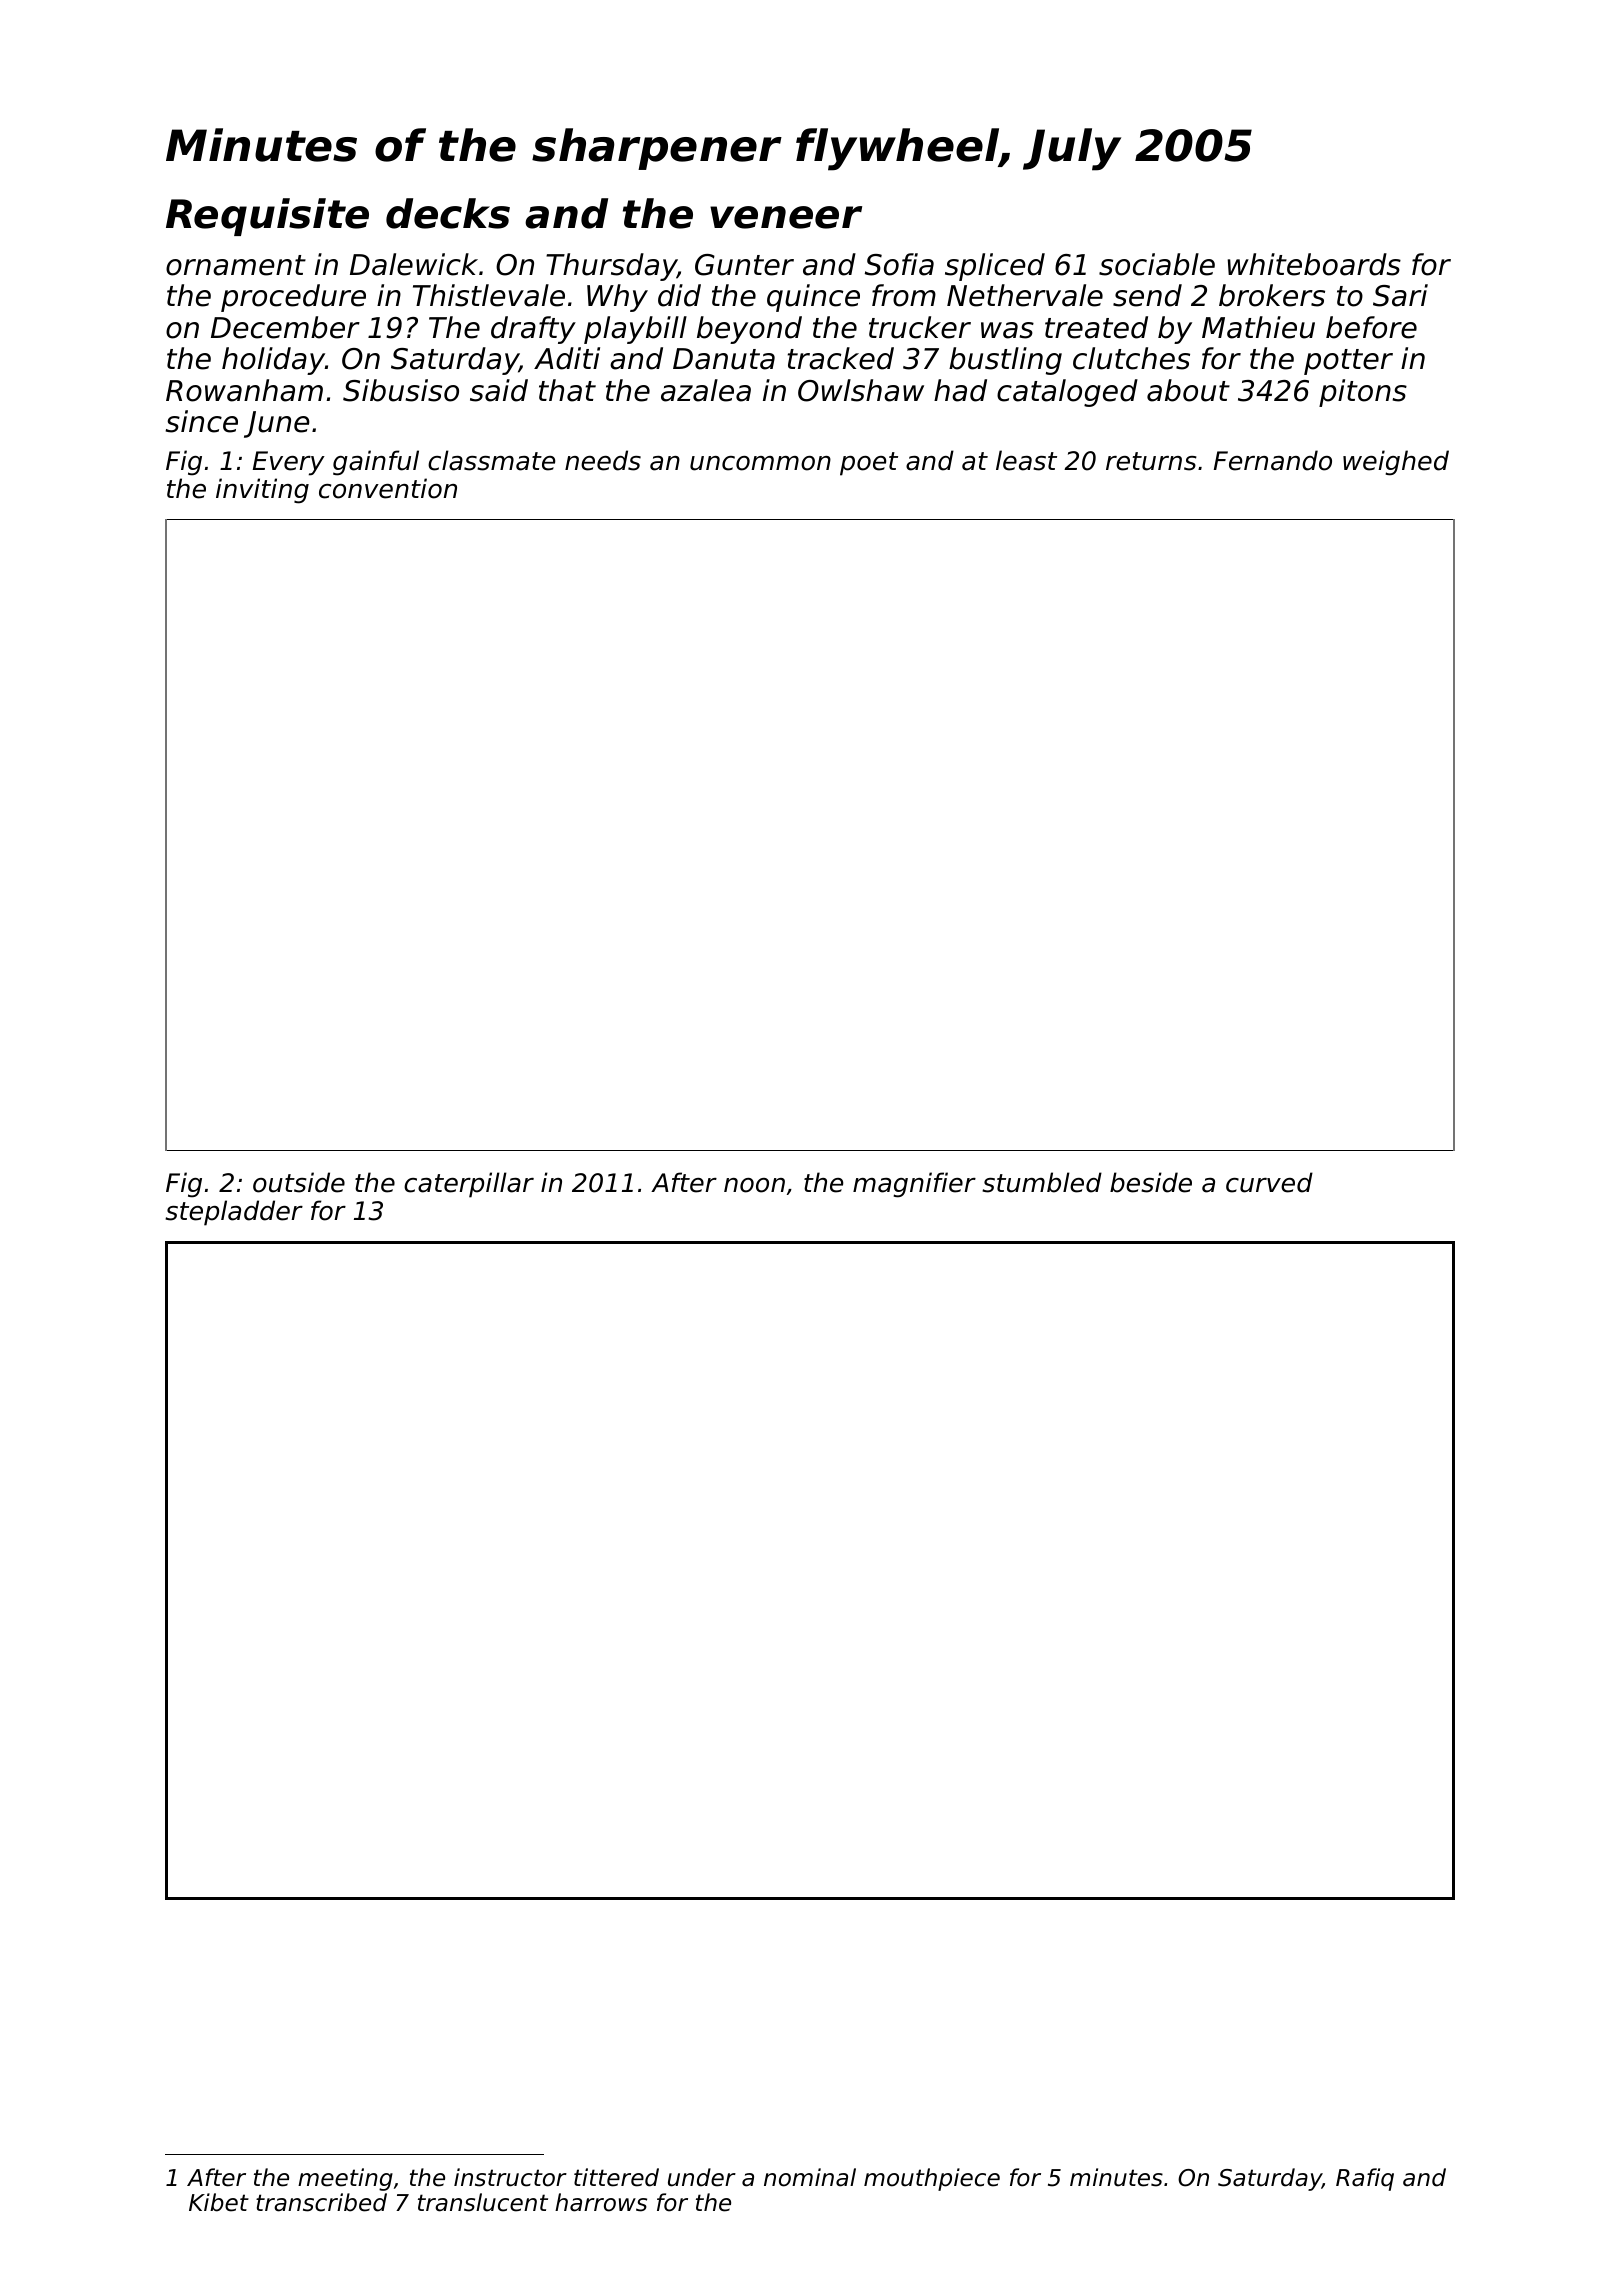 This screenshot has width=1620, height=2292. What do you see at coordinates (469, 1185) in the screenshot?
I see `caterpillar` at bounding box center [469, 1185].
